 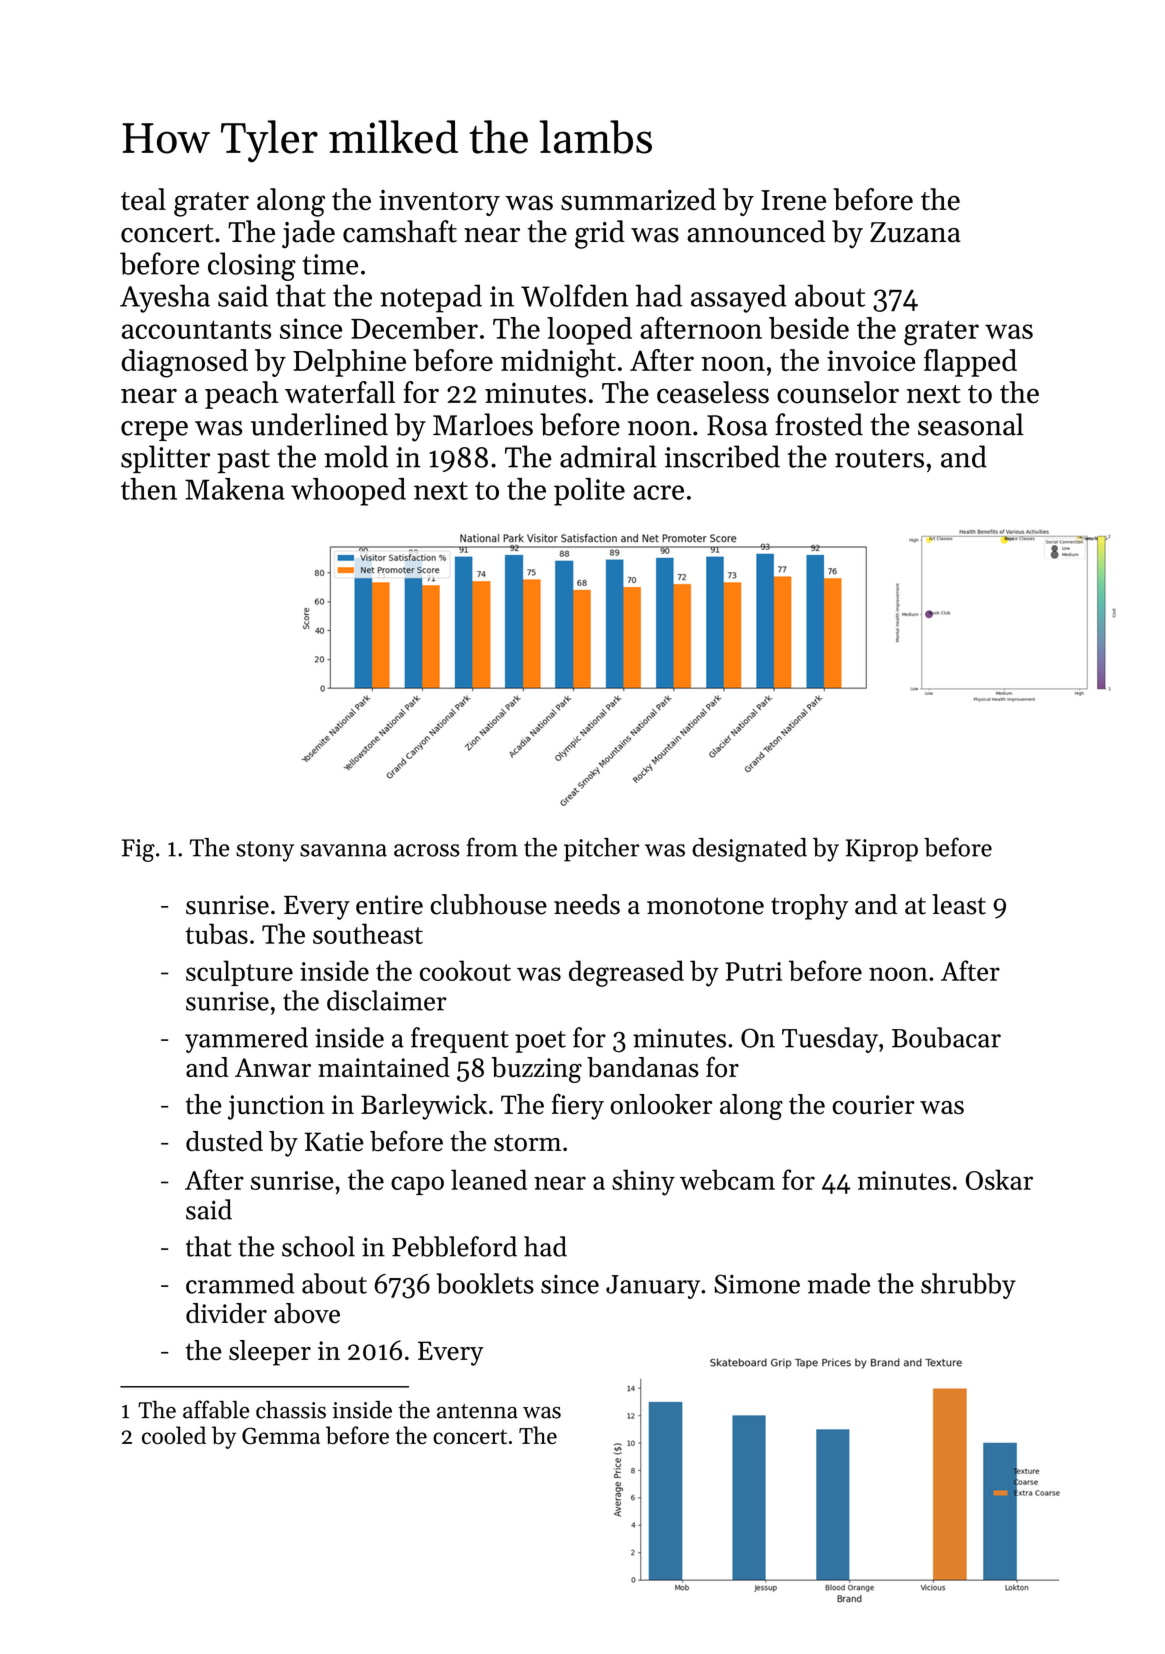 I want to click on dusted, so click(x=224, y=1141).
